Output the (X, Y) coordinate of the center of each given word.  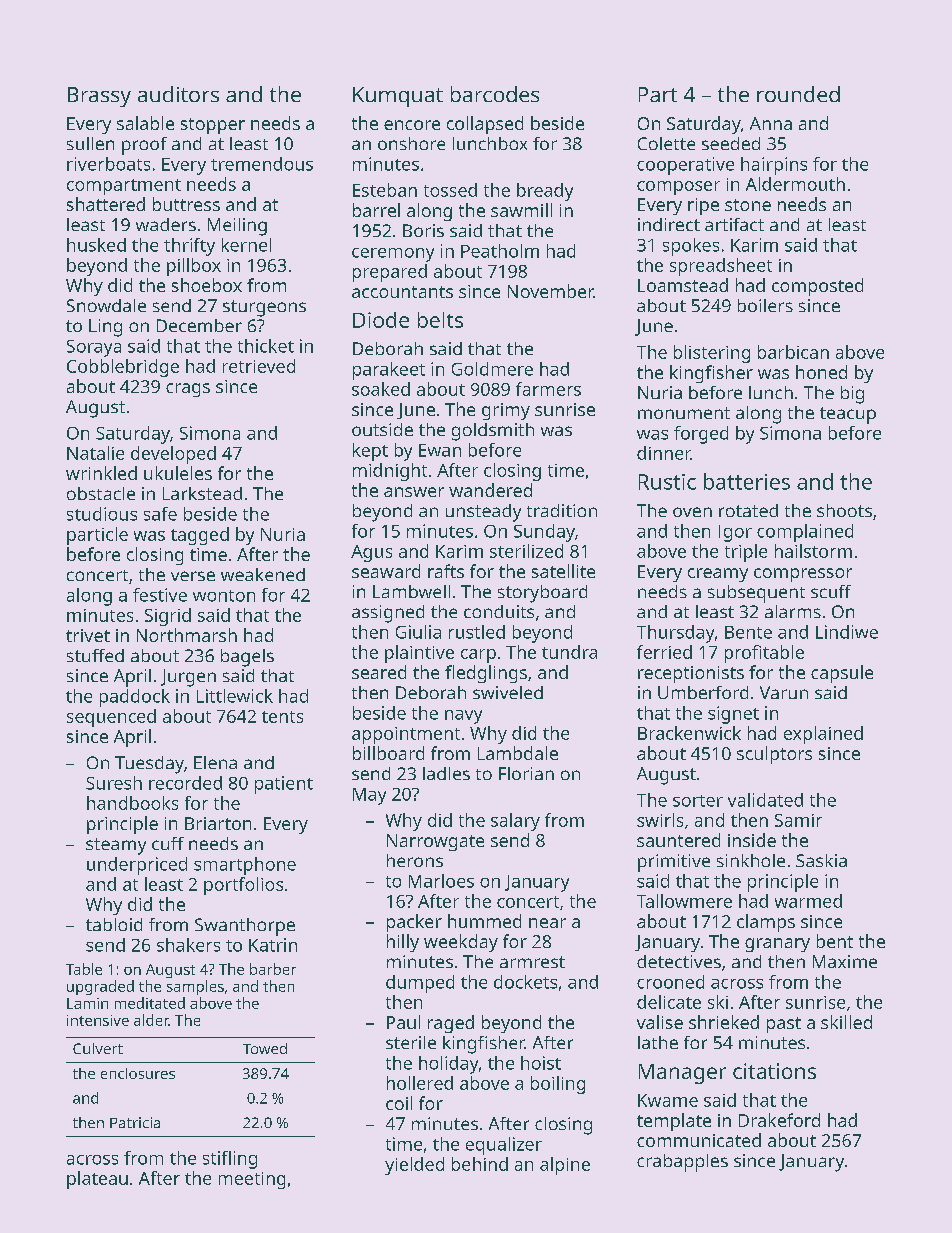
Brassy (99, 97)
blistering (712, 354)
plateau (97, 1180)
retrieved (259, 366)
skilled (846, 1022)
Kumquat (398, 97)
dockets (525, 982)
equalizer (504, 1146)
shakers (188, 945)
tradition (562, 510)
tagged (200, 536)
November (551, 291)
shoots (844, 510)
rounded (798, 94)
